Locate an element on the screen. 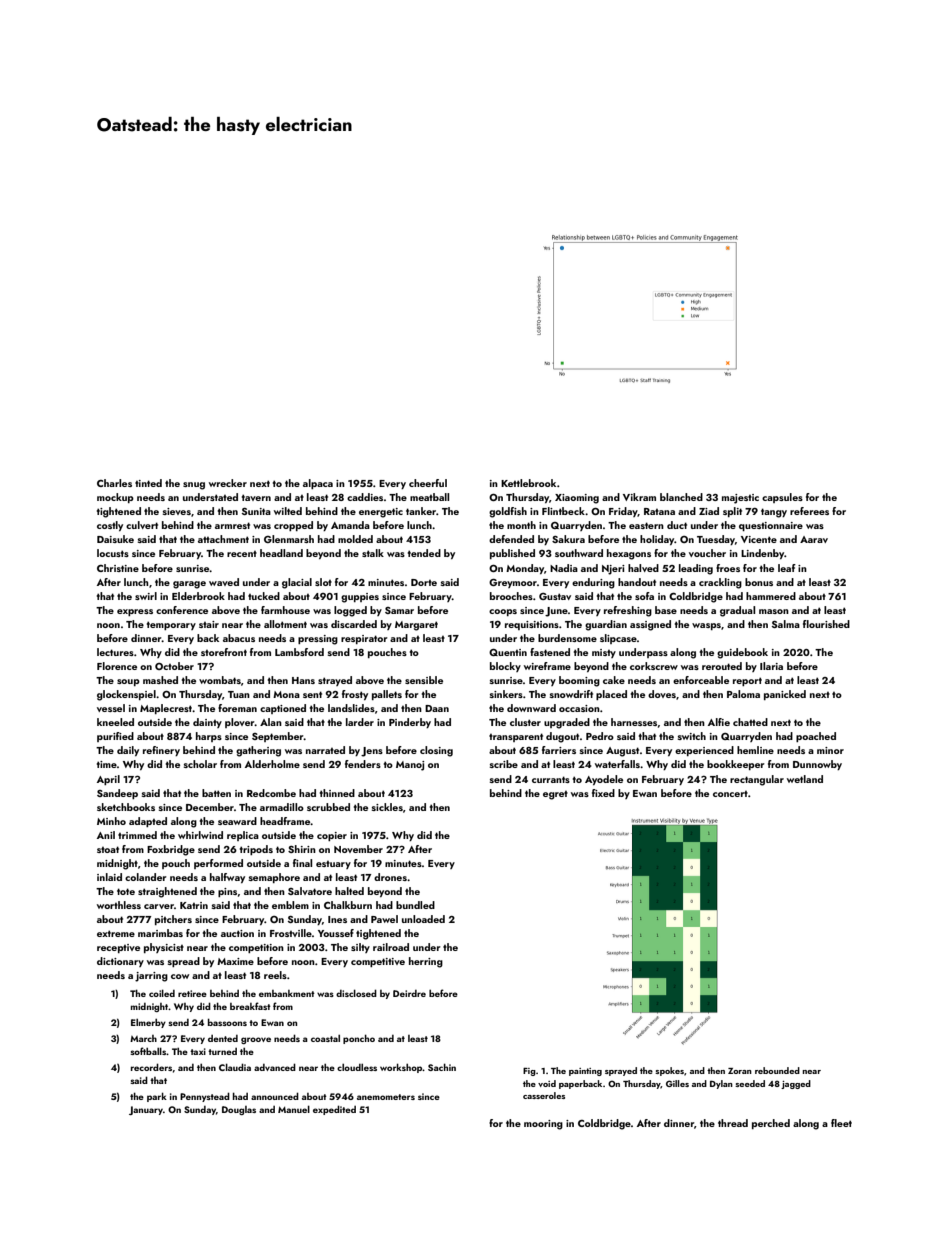 The height and width of the screenshot is (1233, 952). Douglas is located at coordinates (239, 1110).
